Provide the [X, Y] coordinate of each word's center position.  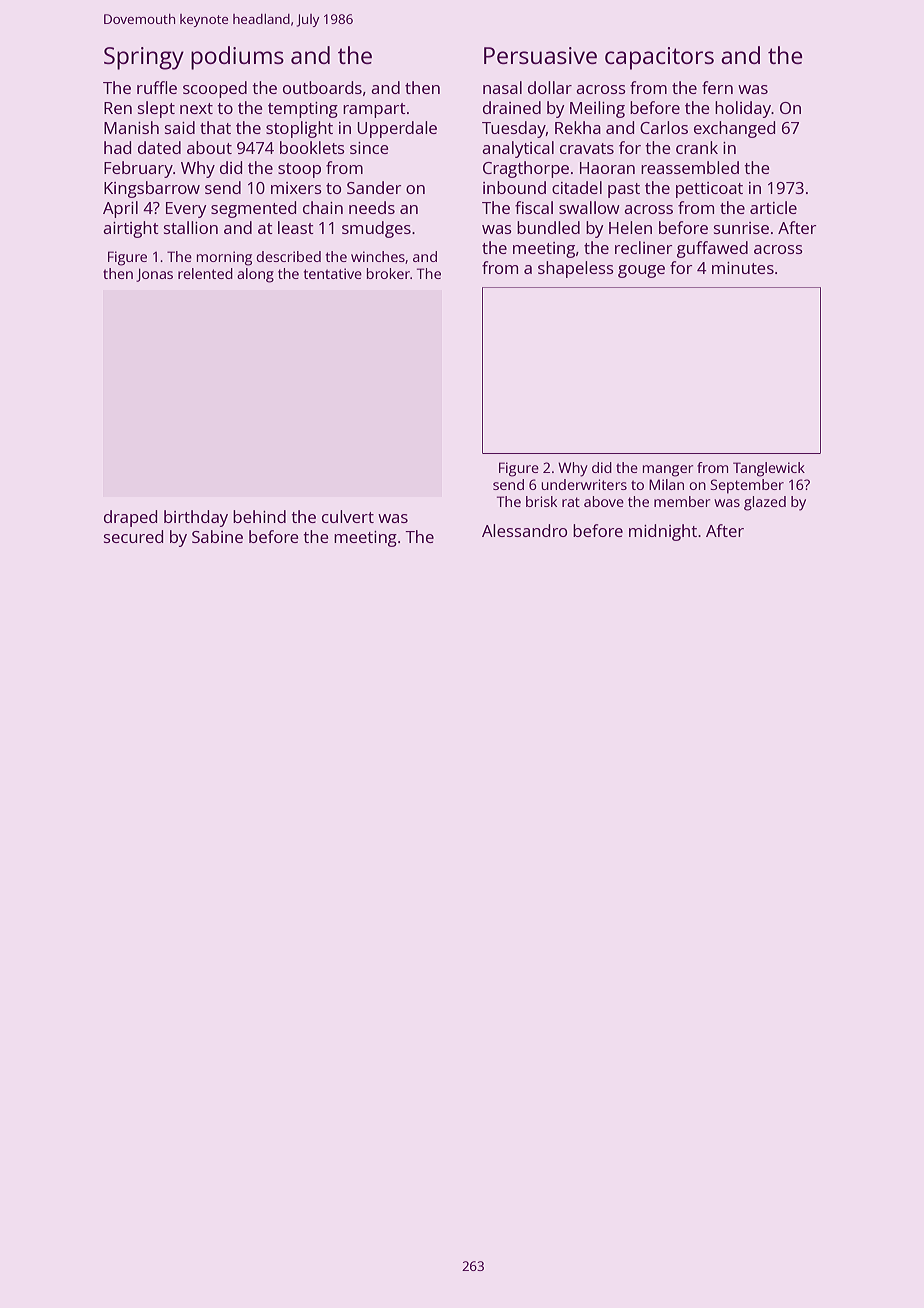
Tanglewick [769, 469]
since [369, 148]
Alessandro [524, 530]
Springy [144, 58]
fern [717, 87]
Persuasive [540, 55]
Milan [666, 484]
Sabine [217, 536]
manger [668, 471]
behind [259, 516]
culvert [348, 516]
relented [205, 273]
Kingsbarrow [152, 189]
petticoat [709, 190]
